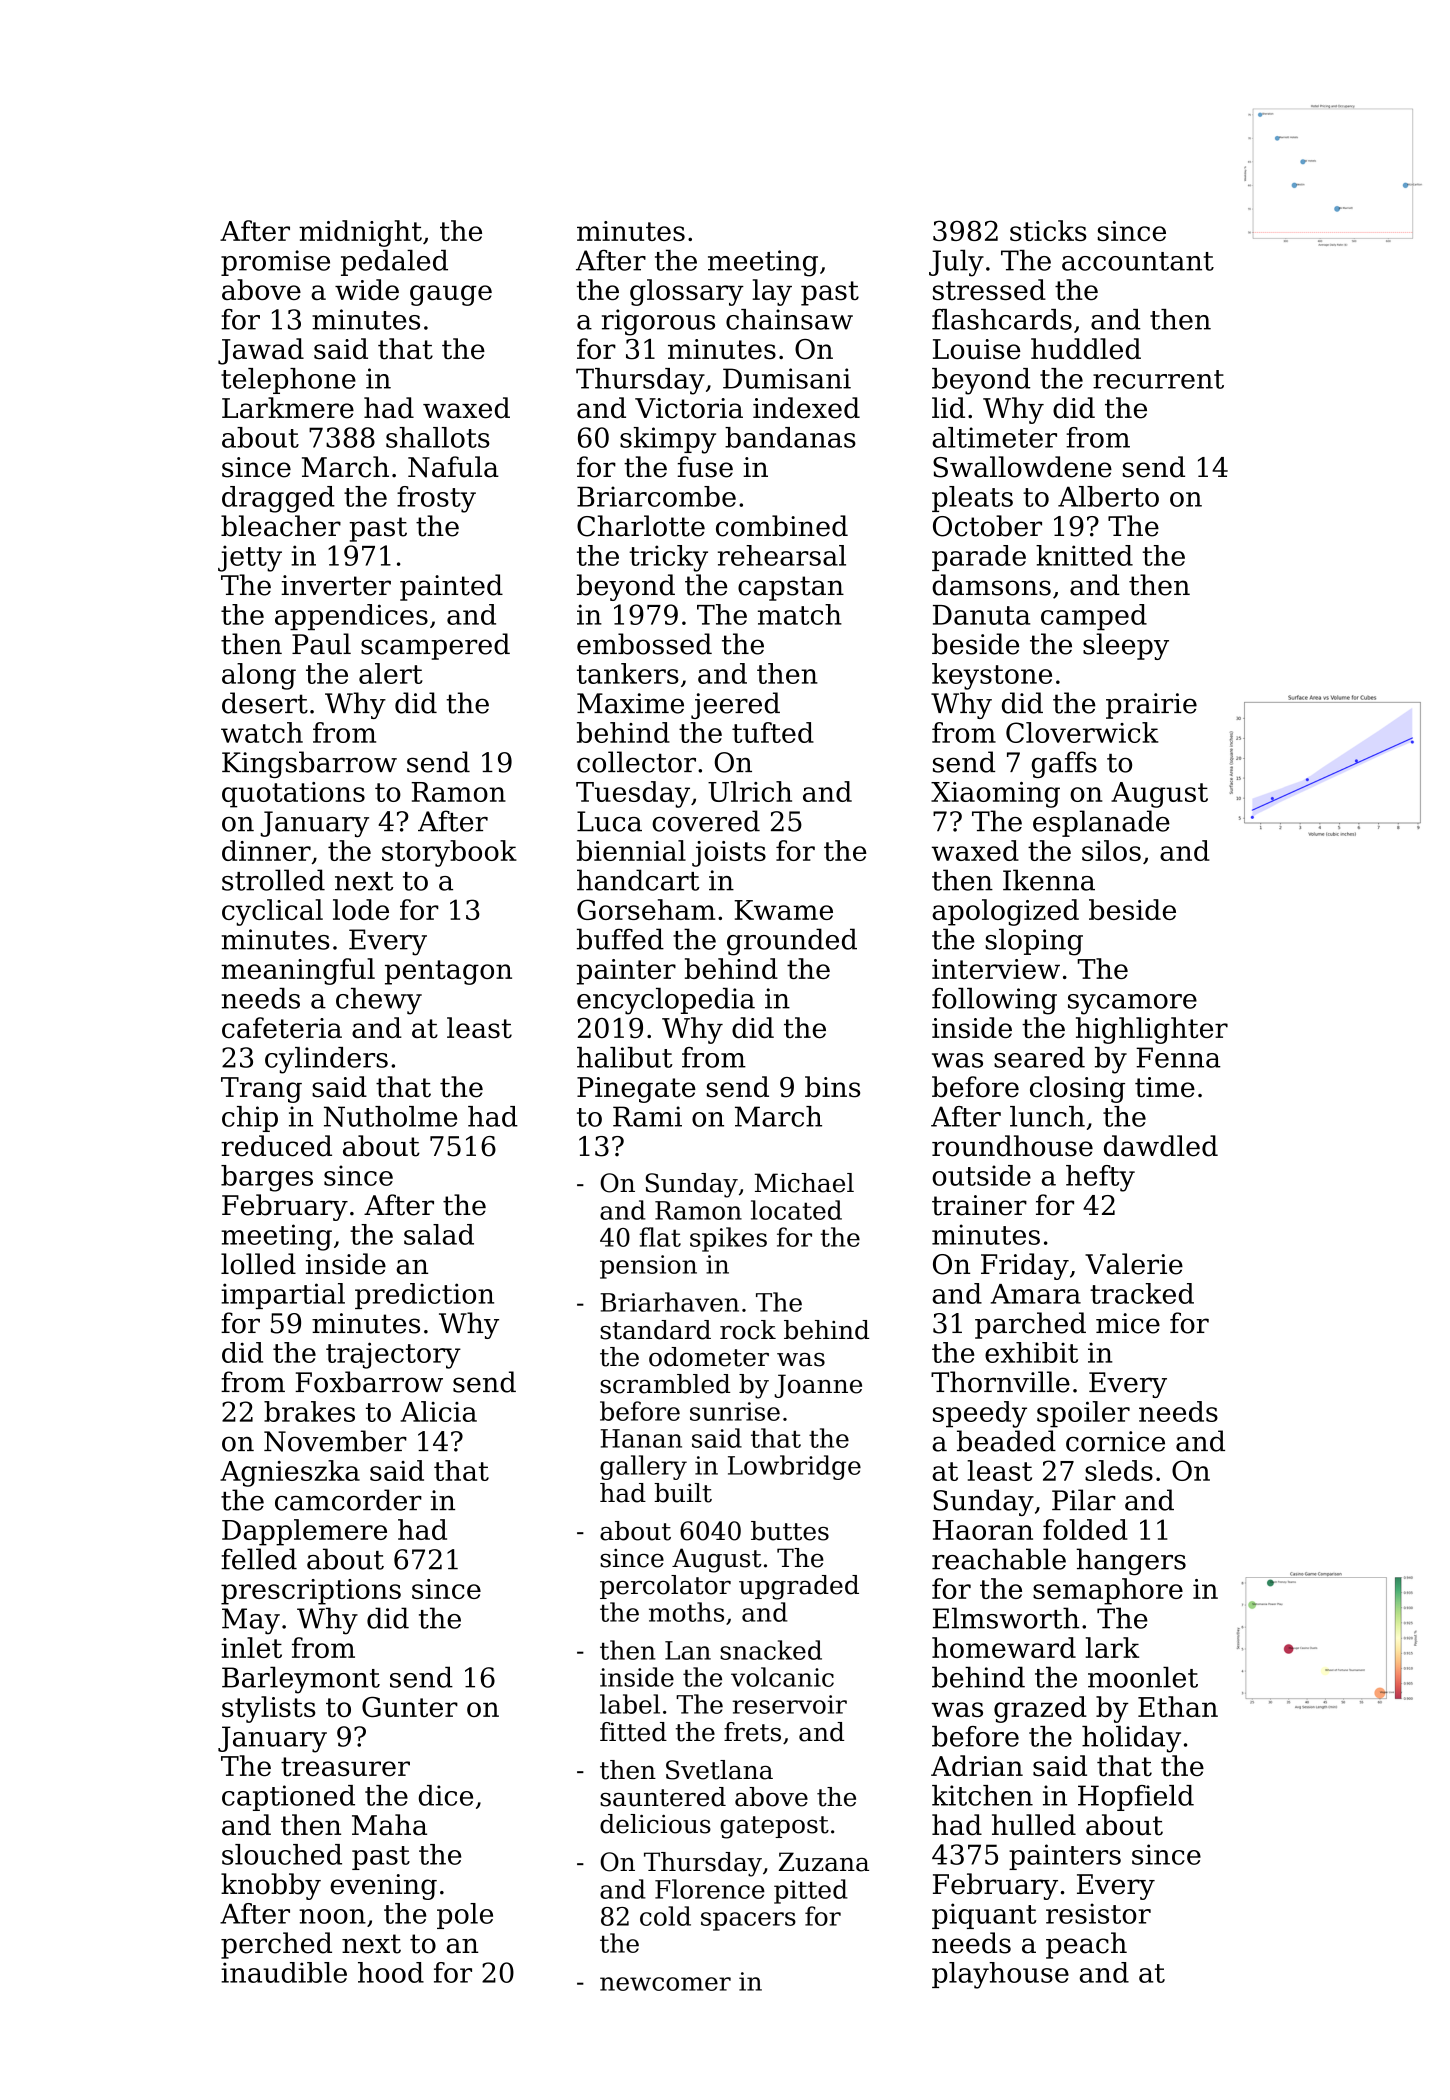 The image size is (1450, 2100). I want to click on accountant, so click(1138, 261).
